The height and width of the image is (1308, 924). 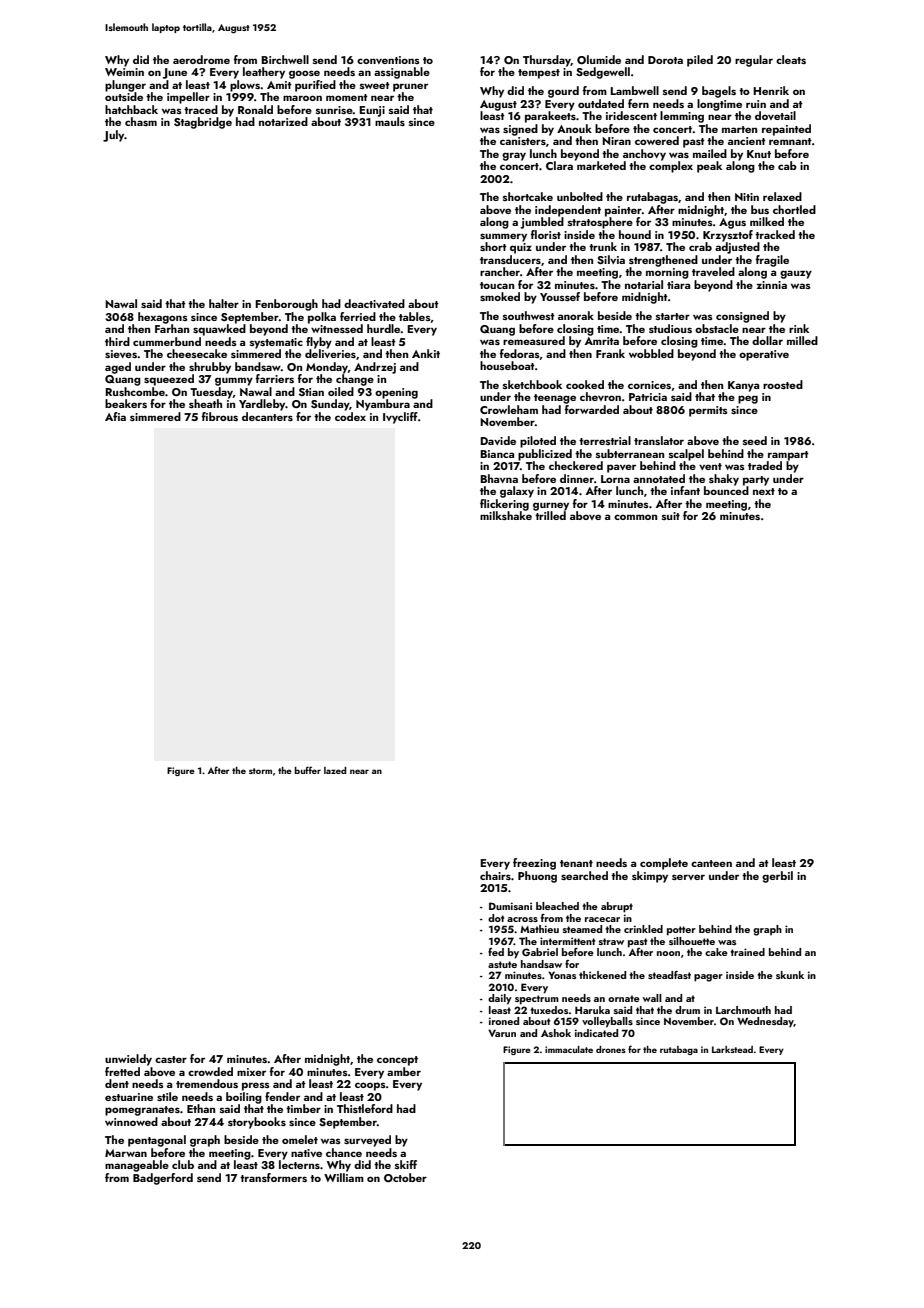 I want to click on dovetail, so click(x=775, y=115).
